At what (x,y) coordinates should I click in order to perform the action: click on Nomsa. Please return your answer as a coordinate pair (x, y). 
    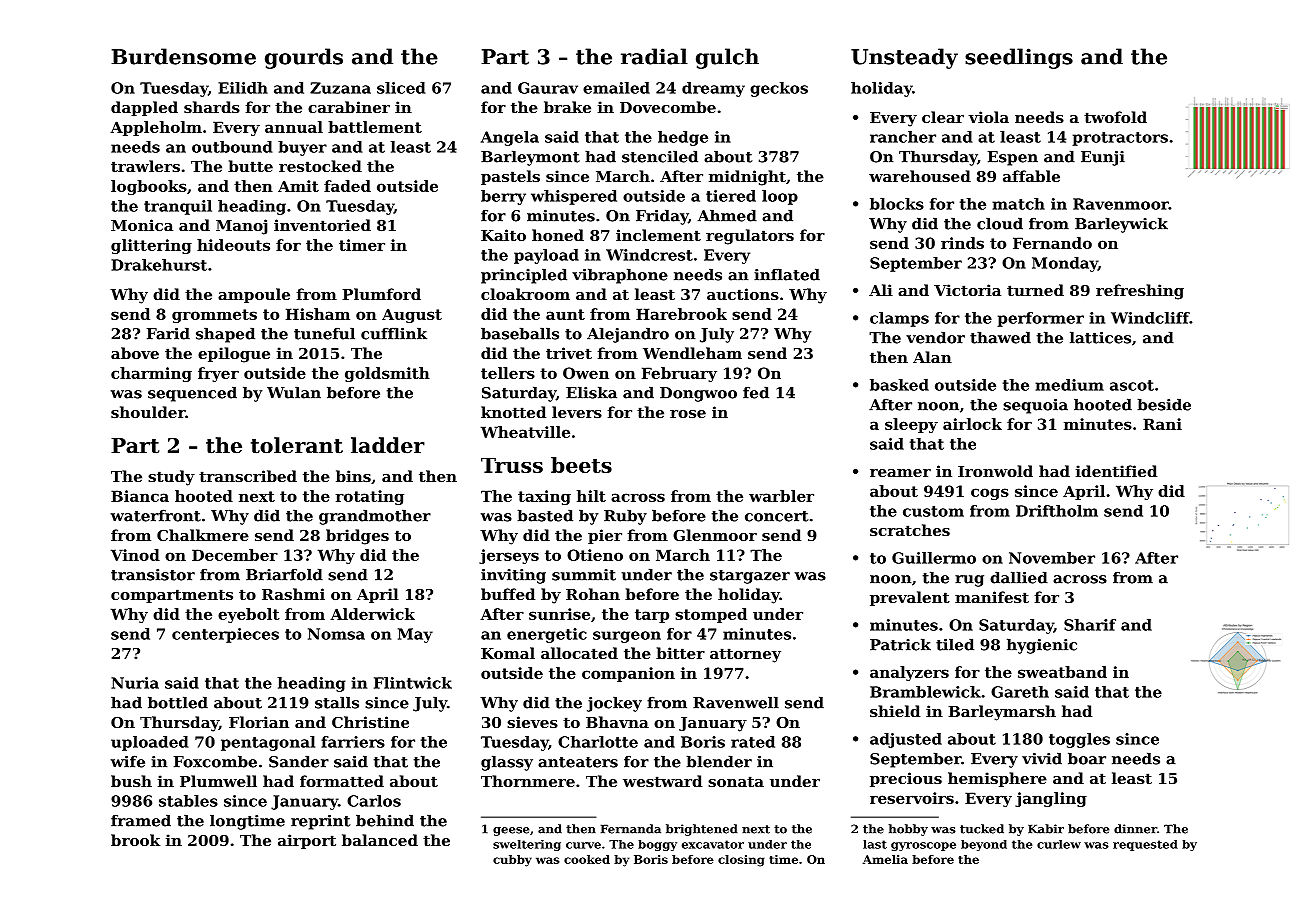
    Looking at the image, I should click on (336, 634).
